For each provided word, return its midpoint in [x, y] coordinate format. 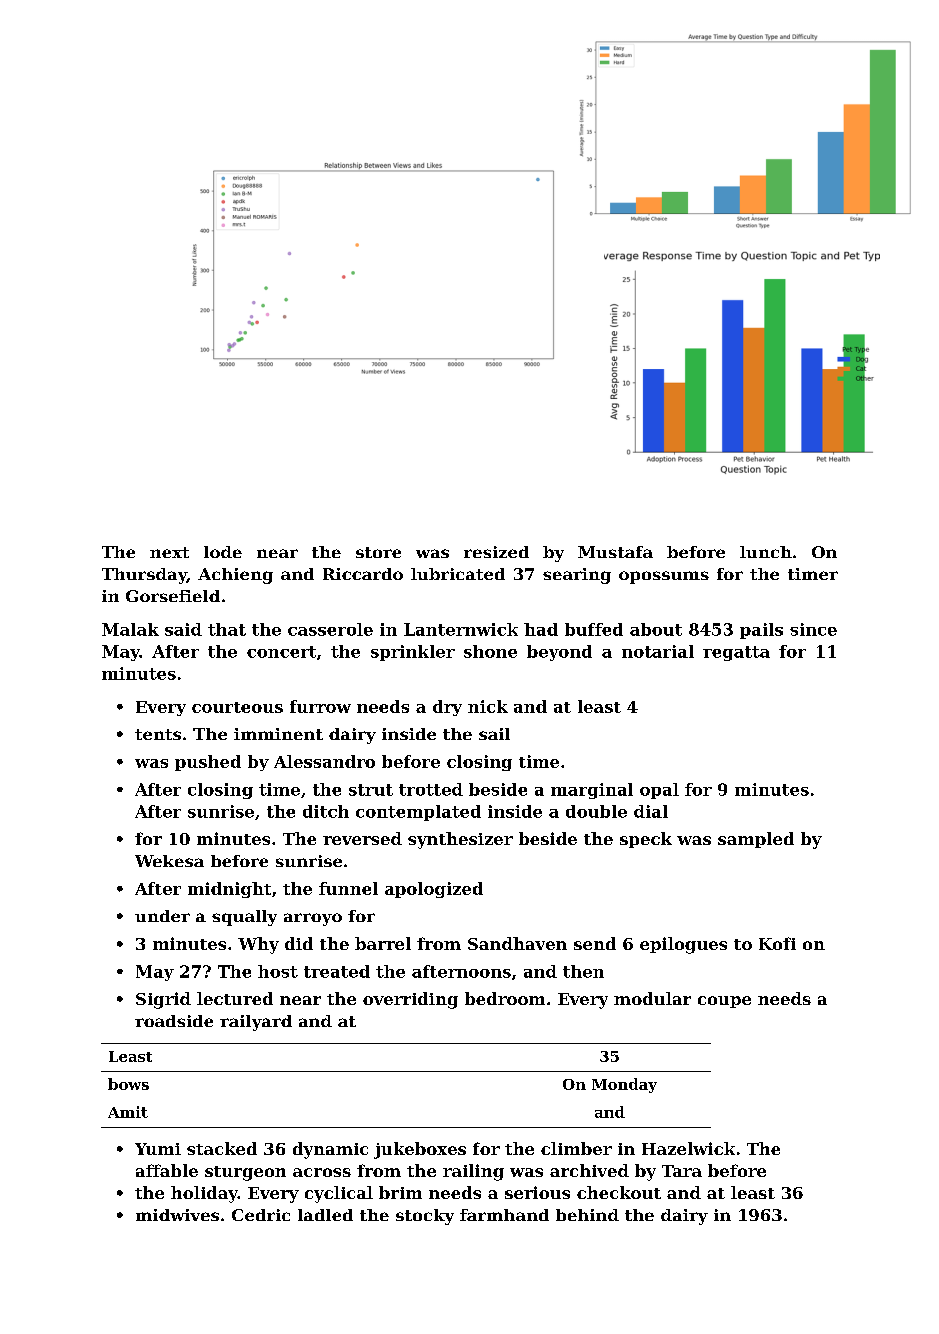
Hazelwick [688, 1148]
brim [400, 1192]
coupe [724, 1002]
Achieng [235, 576]
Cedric [261, 1215]
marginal [592, 791]
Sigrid [163, 1000]
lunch [766, 552]
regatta [736, 653]
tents [158, 734]
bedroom [505, 998]
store [378, 552]
